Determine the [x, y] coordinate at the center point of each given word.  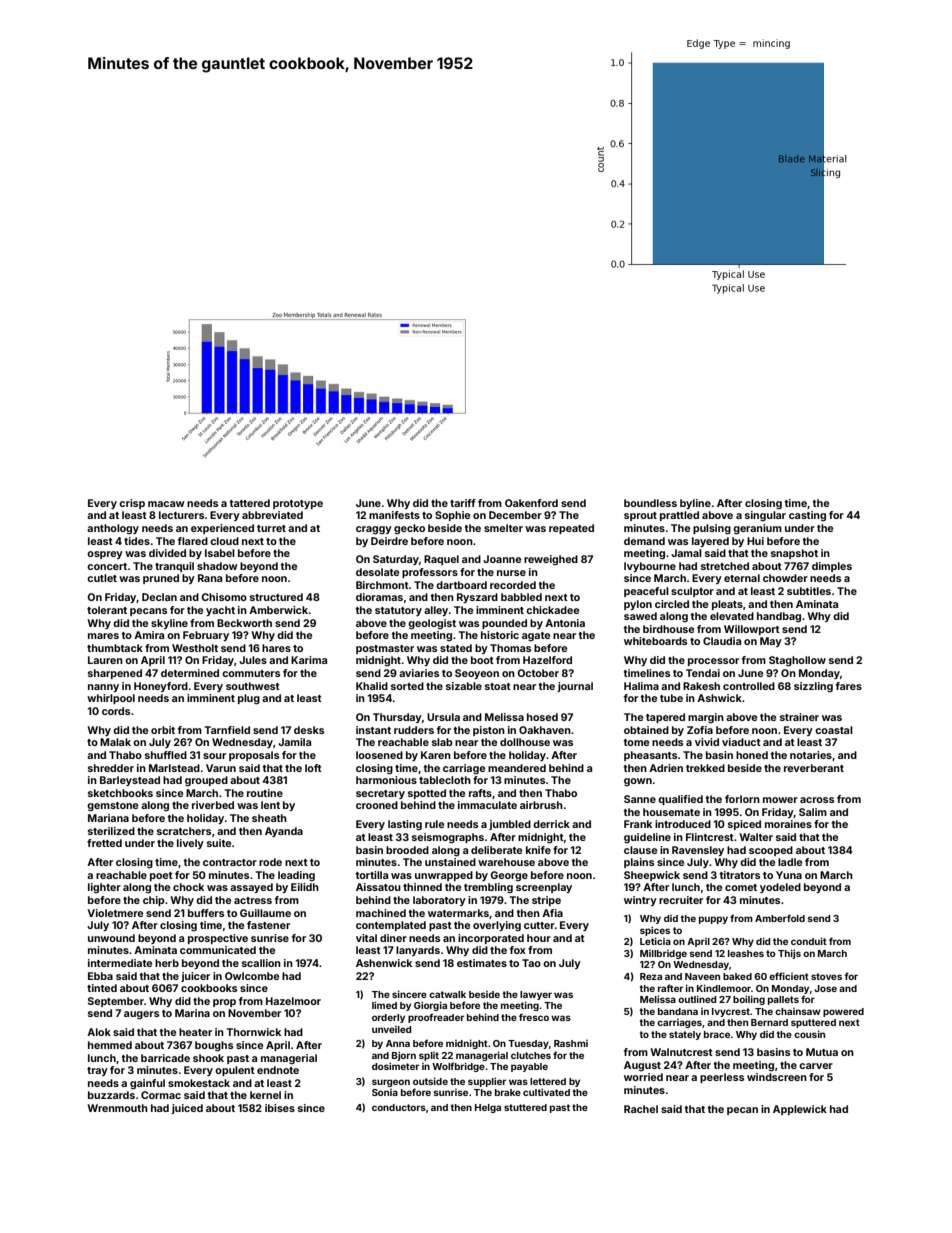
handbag [779, 617]
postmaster [385, 649]
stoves [826, 976]
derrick [551, 824]
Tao [531, 963]
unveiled [392, 1029]
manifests [394, 515]
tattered [250, 503]
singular [765, 516]
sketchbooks [120, 793]
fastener [268, 925]
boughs [214, 1046]
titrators [740, 875]
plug [249, 699]
